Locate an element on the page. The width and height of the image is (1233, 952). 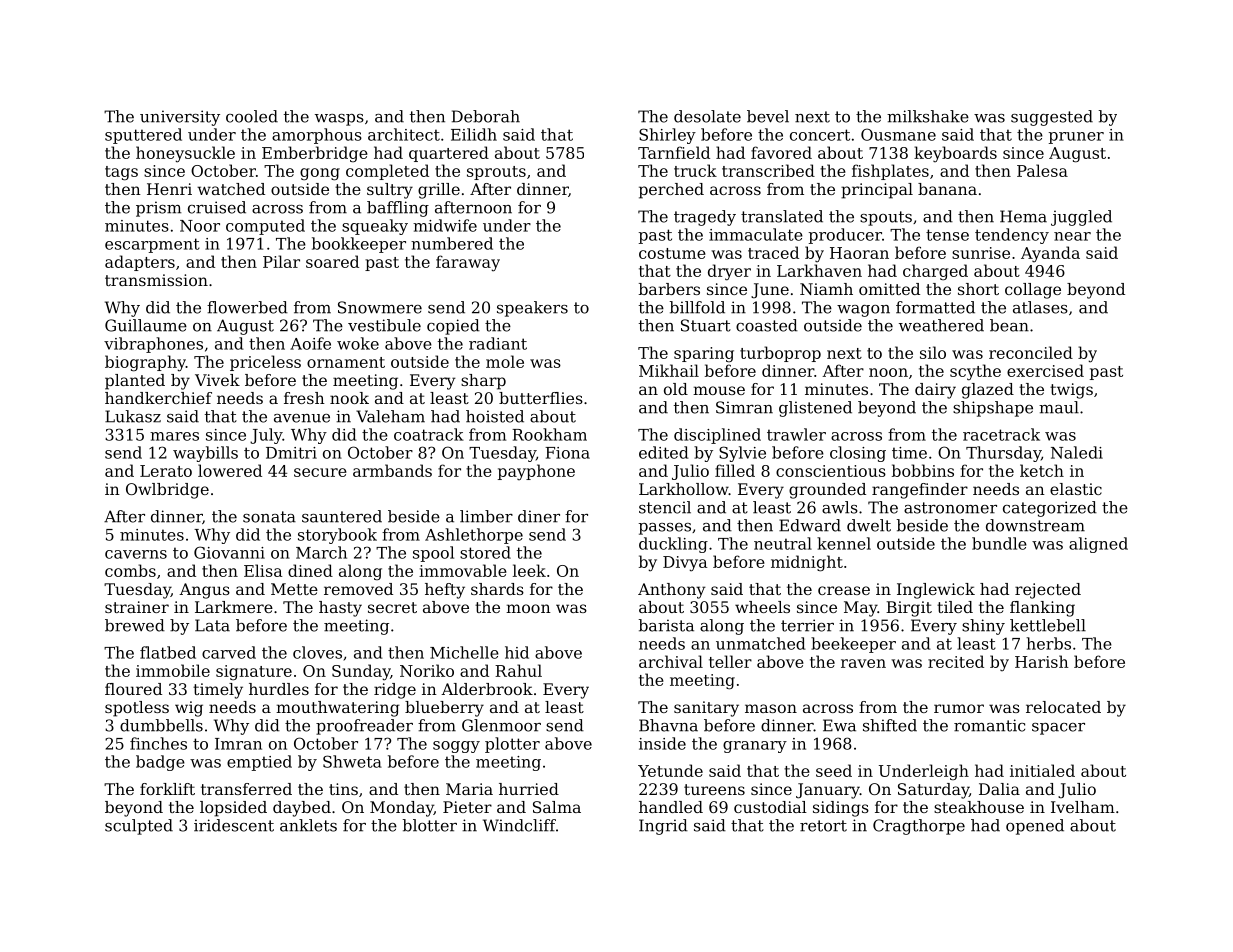
sonata is located at coordinates (269, 517).
